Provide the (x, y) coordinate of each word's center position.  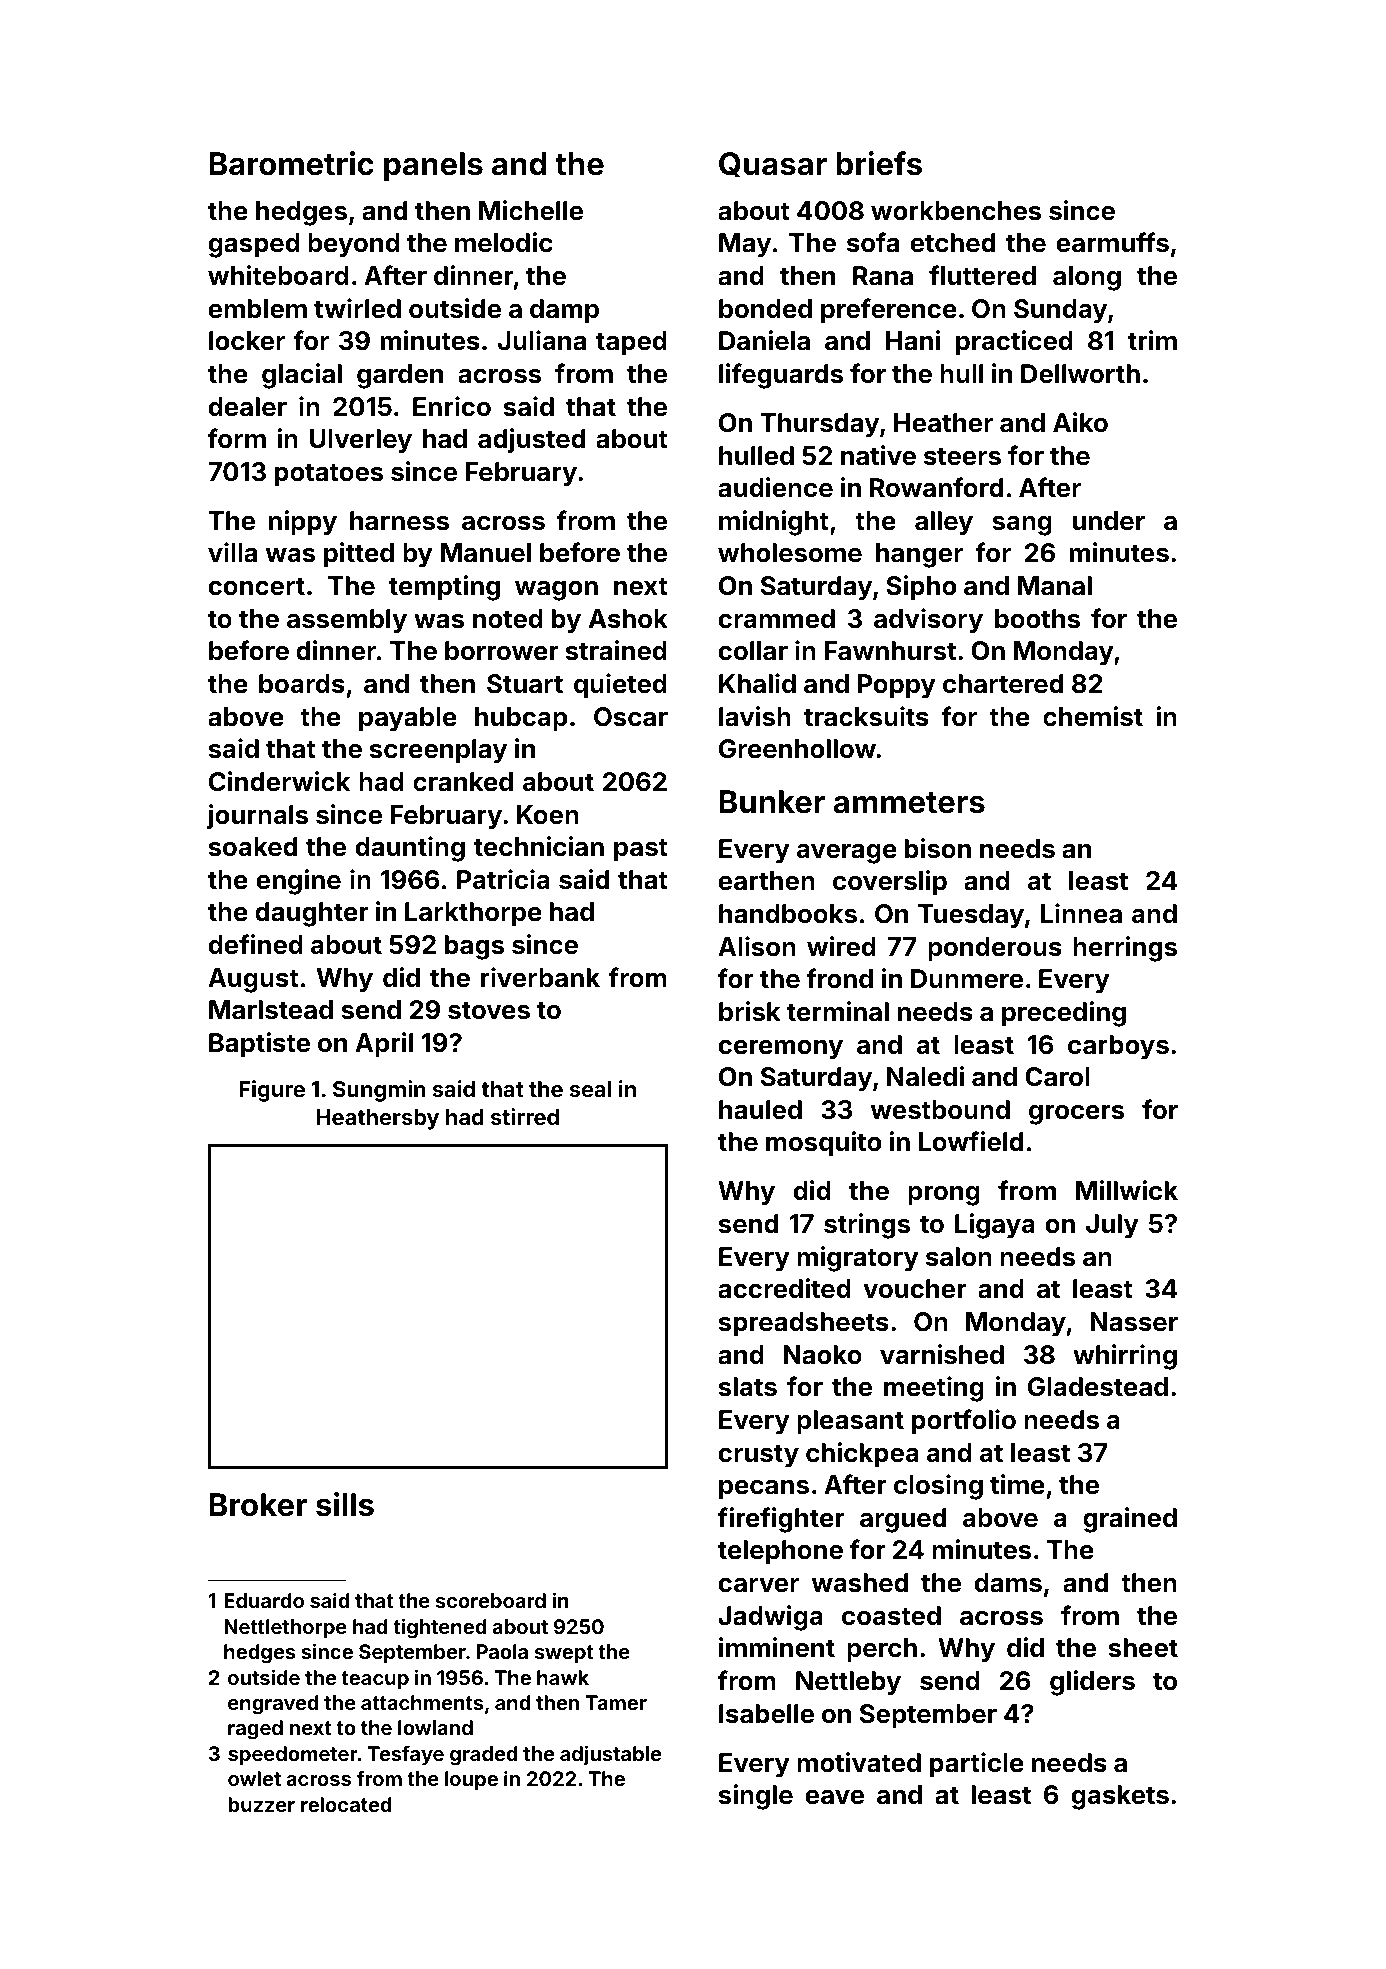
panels (433, 167)
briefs (879, 163)
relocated (346, 1804)
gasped (254, 245)
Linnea (1081, 913)
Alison (757, 946)
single (756, 1797)
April (384, 1045)
